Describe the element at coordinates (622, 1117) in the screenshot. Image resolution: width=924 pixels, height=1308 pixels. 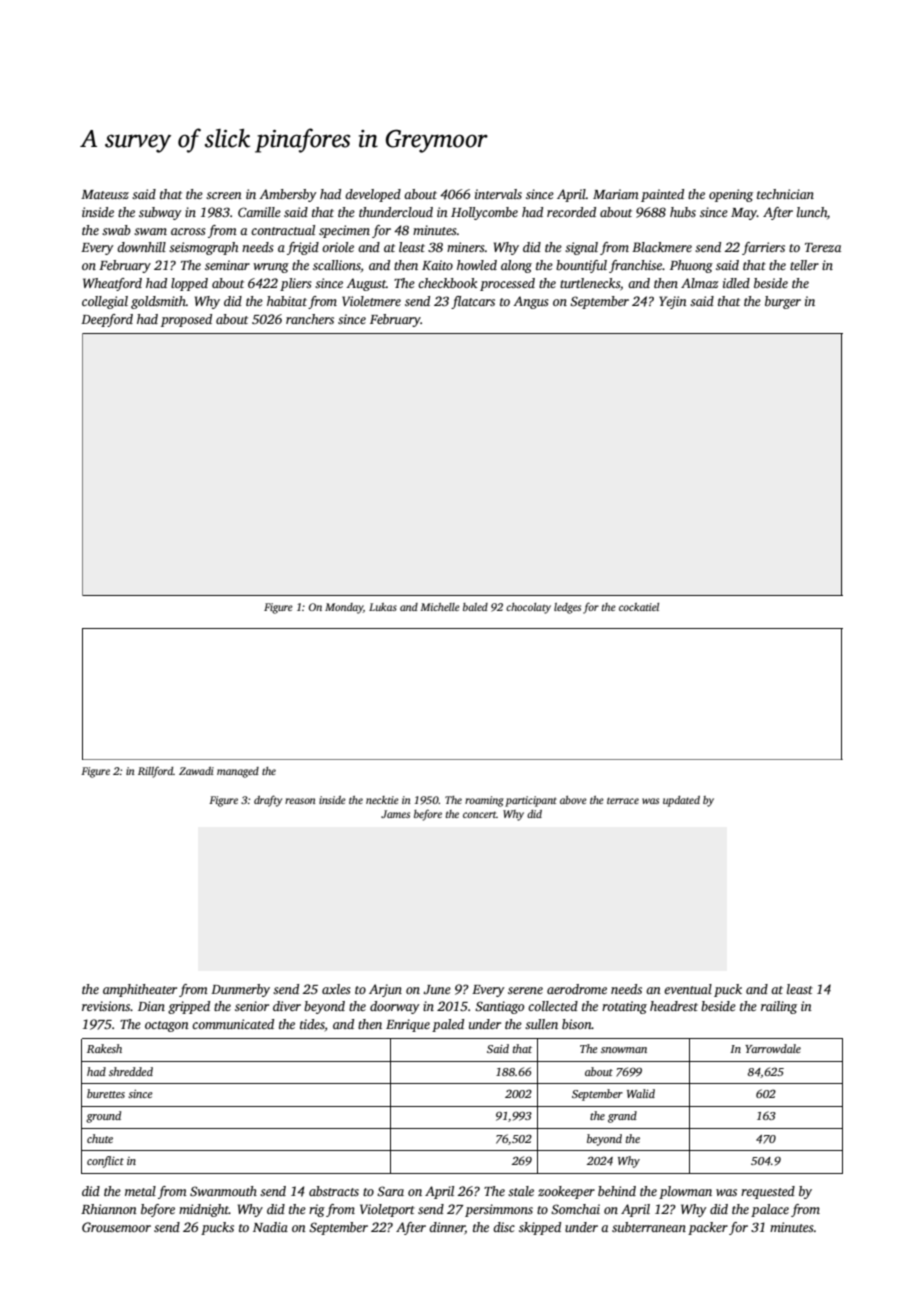
I see `grand` at that location.
